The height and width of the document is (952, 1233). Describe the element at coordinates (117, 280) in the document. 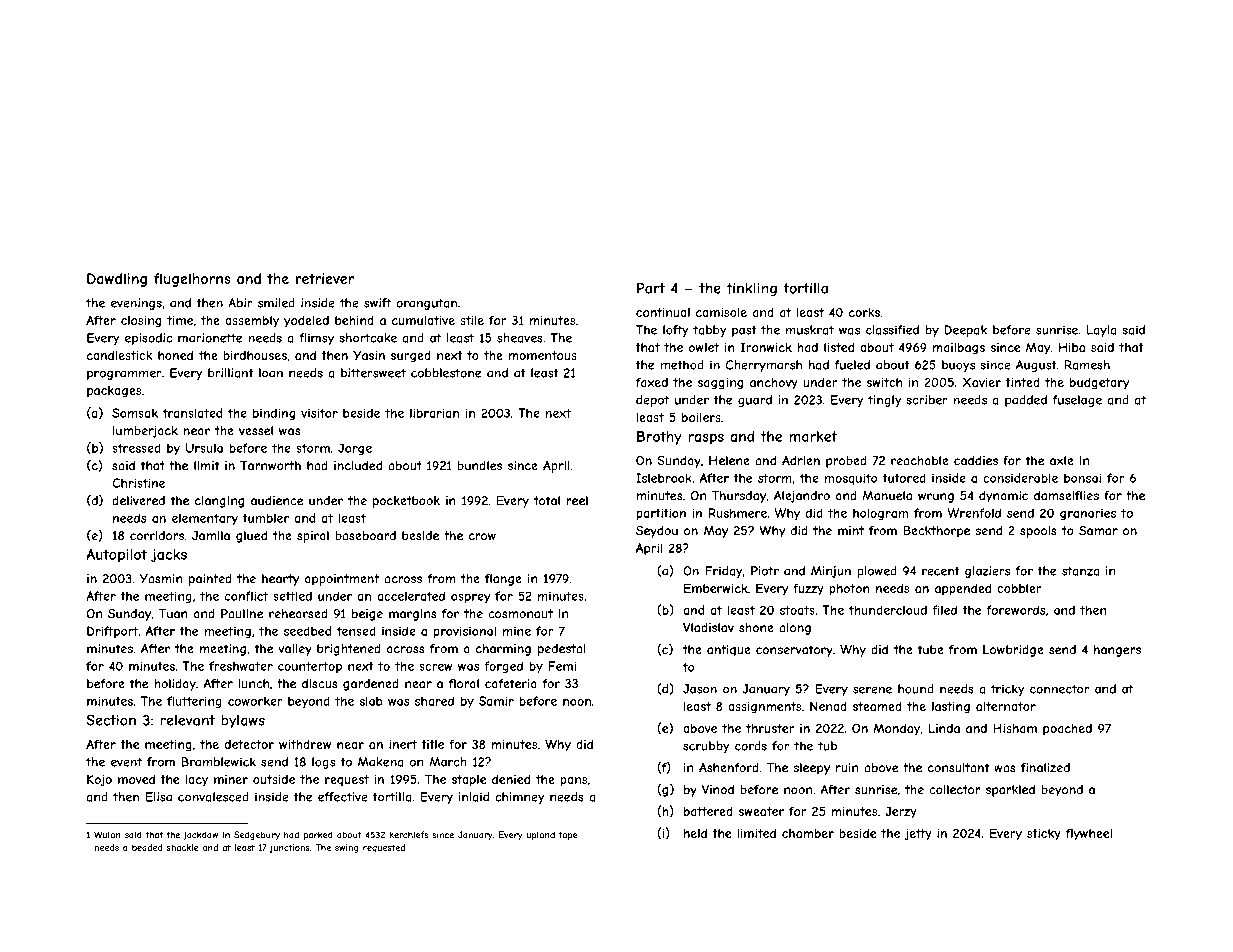

I see `Dawdling` at that location.
